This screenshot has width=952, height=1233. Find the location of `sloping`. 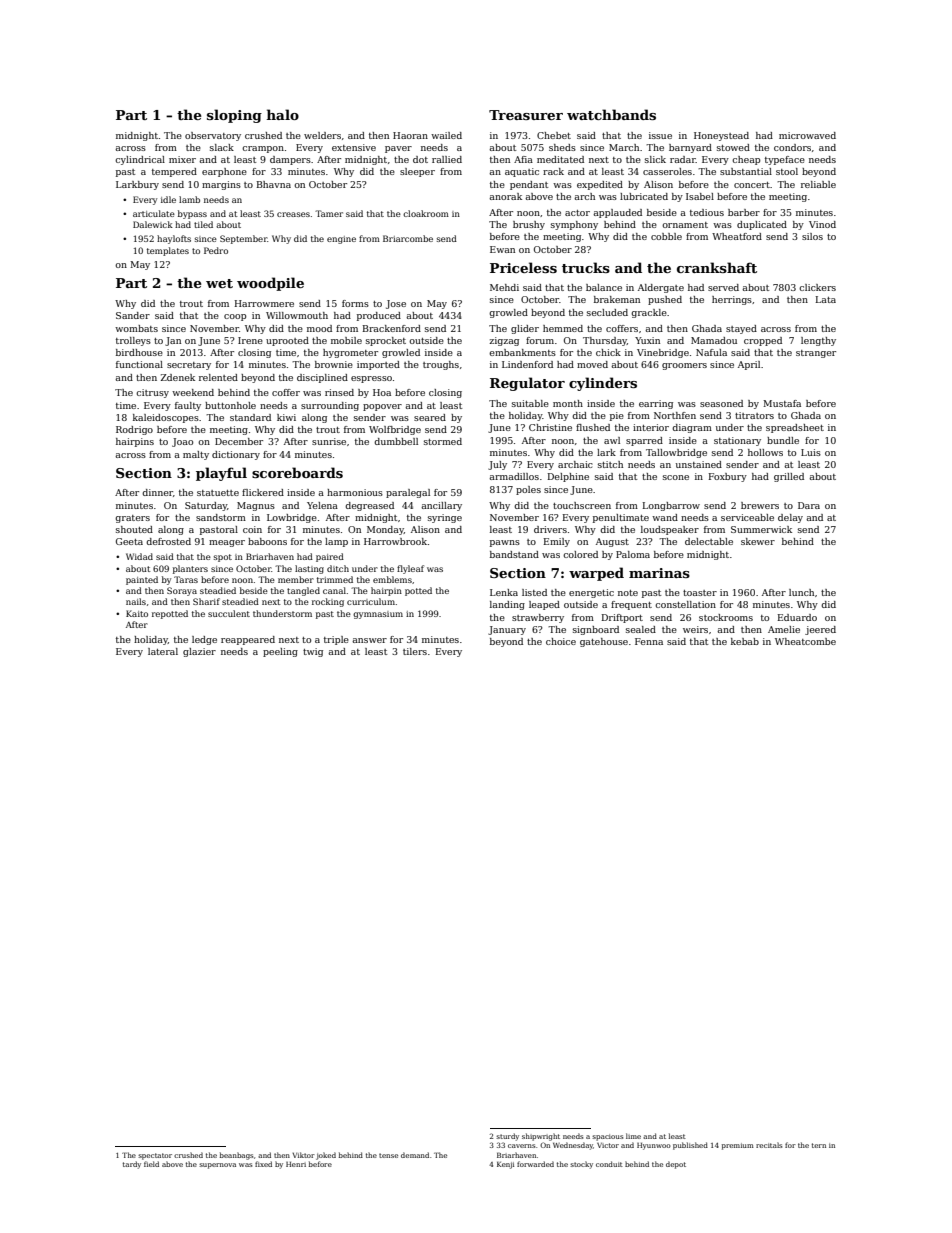

sloping is located at coordinates (234, 116).
